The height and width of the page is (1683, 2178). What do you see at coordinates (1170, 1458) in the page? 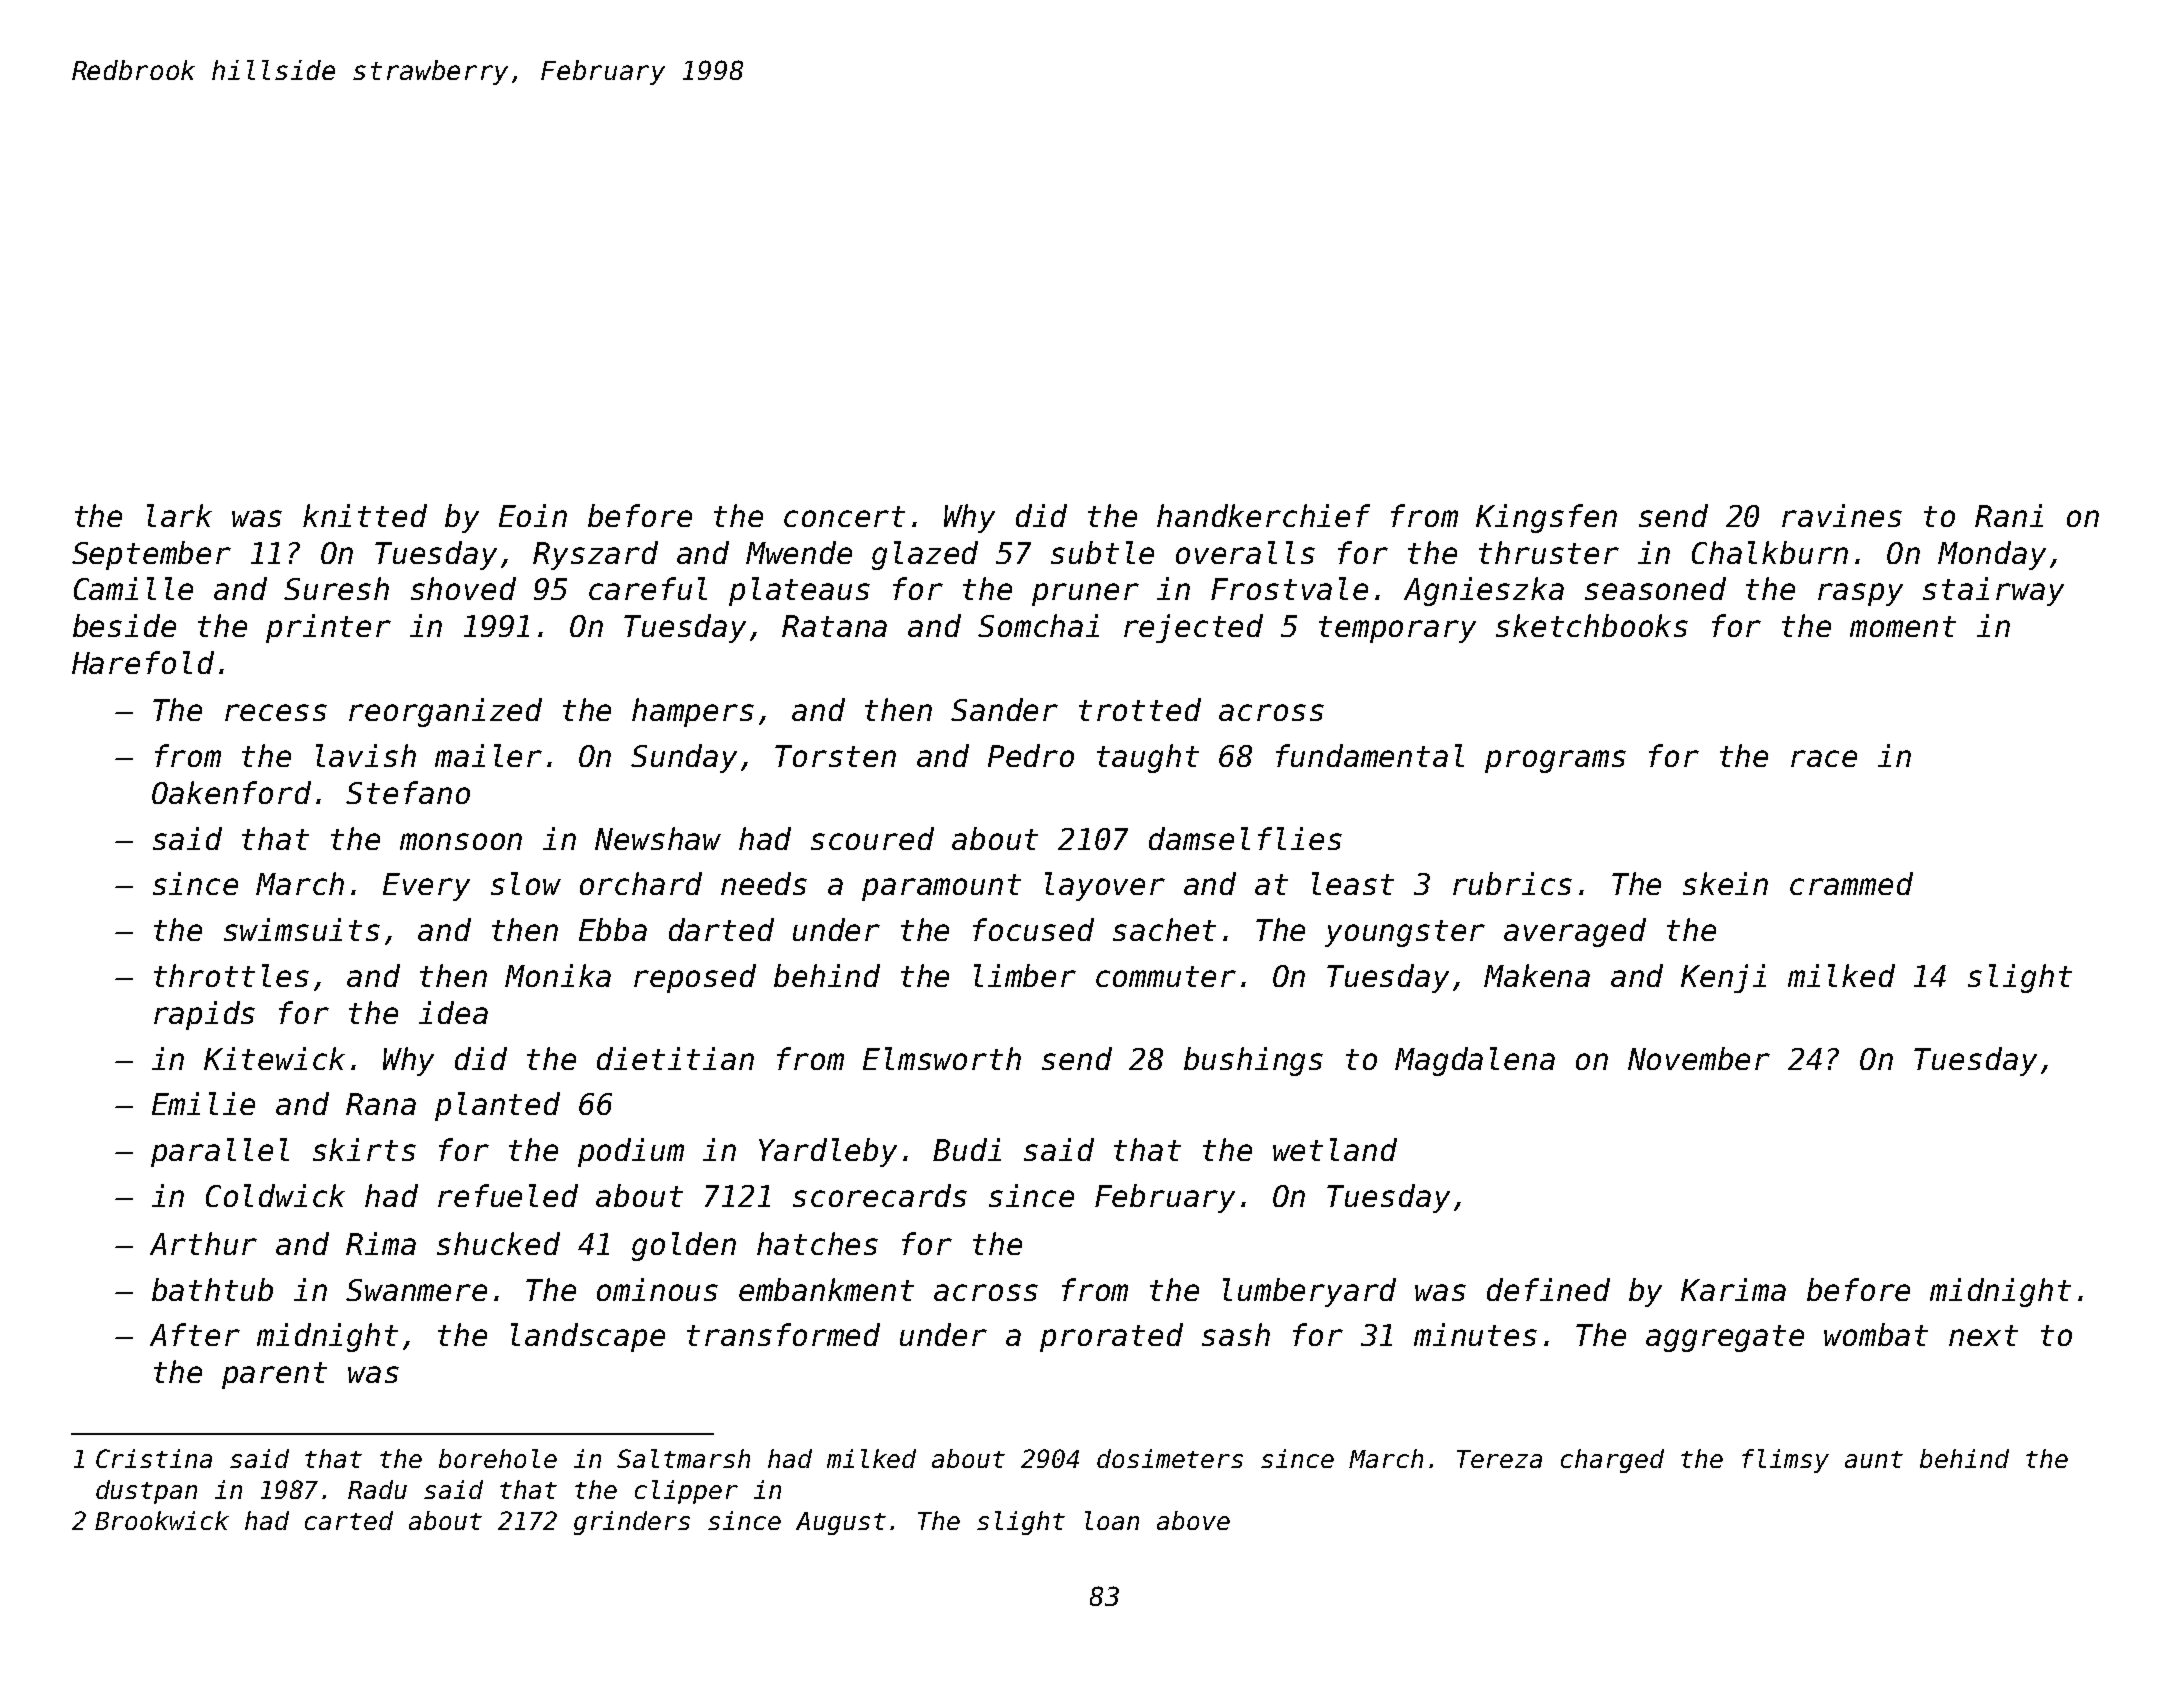
I see `dosimeters` at bounding box center [1170, 1458].
